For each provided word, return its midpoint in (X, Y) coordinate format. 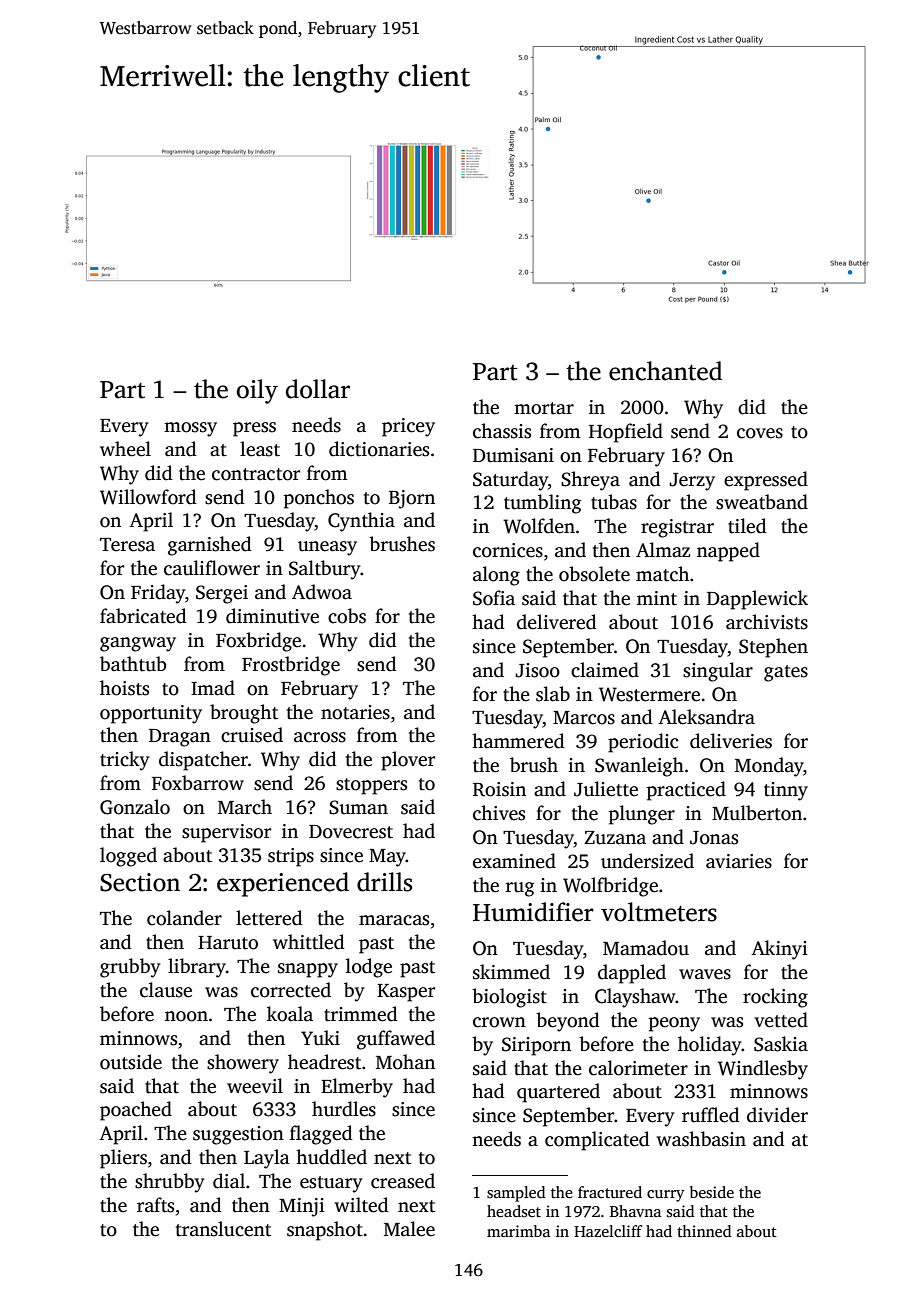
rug (520, 889)
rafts (155, 1205)
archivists (767, 622)
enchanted (666, 371)
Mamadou (646, 948)
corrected (291, 990)
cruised (252, 735)
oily (257, 391)
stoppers (371, 786)
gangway (138, 644)
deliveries (731, 741)
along (496, 576)
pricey (408, 427)
